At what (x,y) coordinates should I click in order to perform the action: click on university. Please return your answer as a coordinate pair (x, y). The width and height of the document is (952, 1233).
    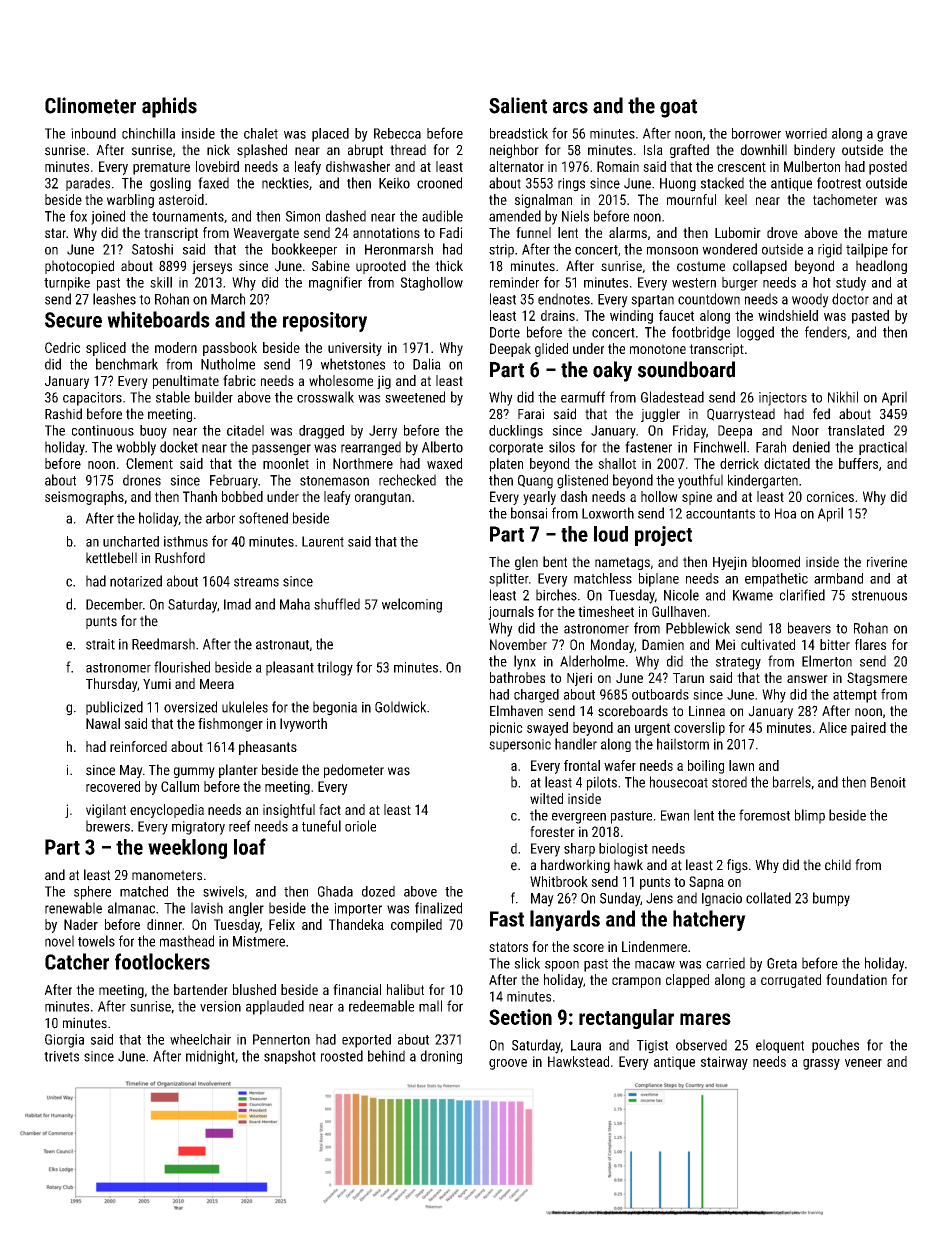
    Looking at the image, I should click on (355, 349).
